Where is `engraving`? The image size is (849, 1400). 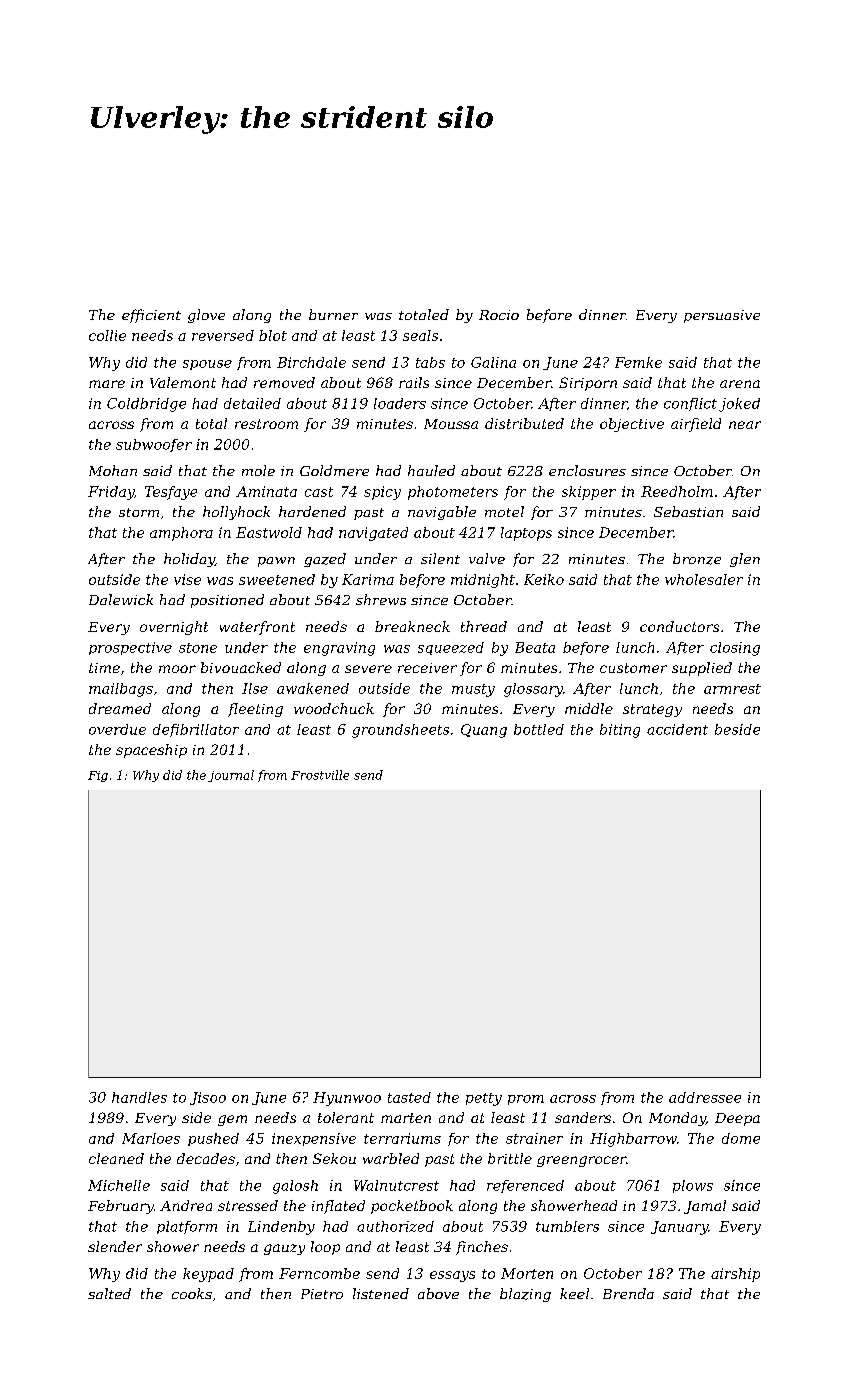
engraving is located at coordinates (339, 649).
